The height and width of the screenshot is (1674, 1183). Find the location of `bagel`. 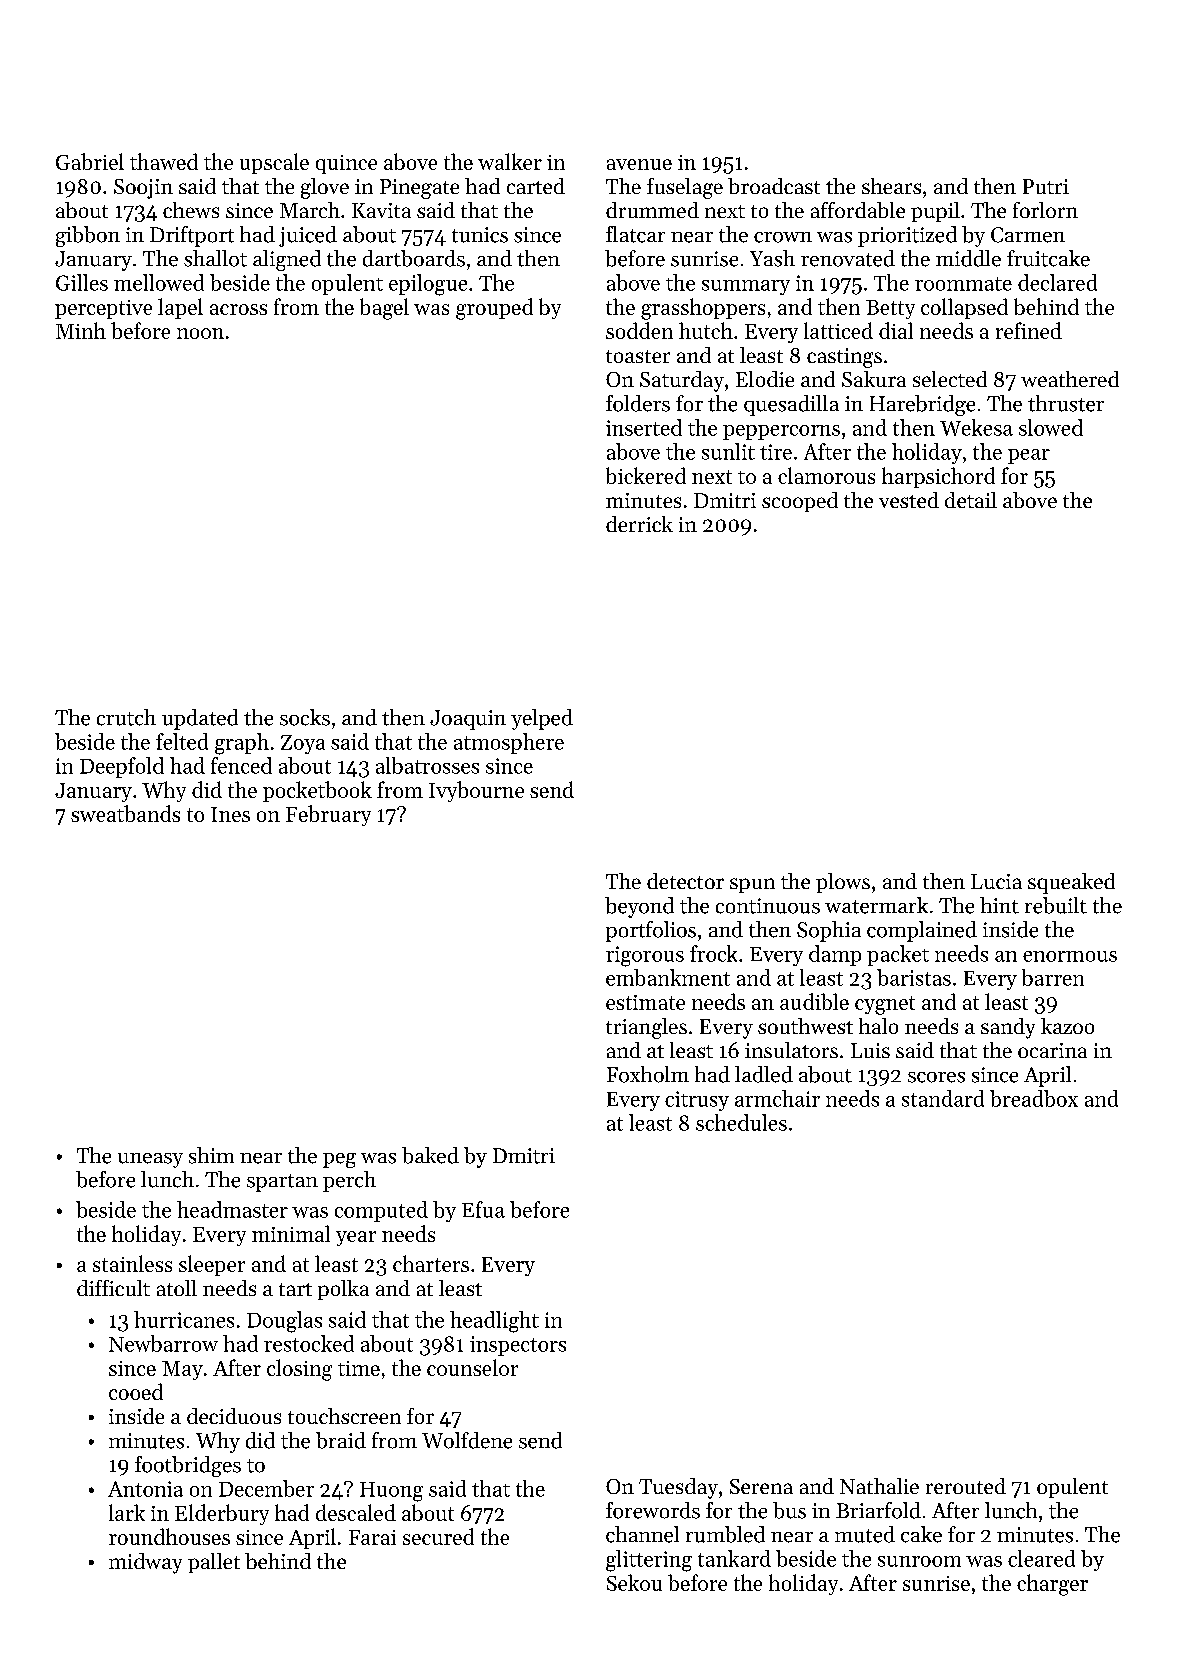

bagel is located at coordinates (384, 309).
